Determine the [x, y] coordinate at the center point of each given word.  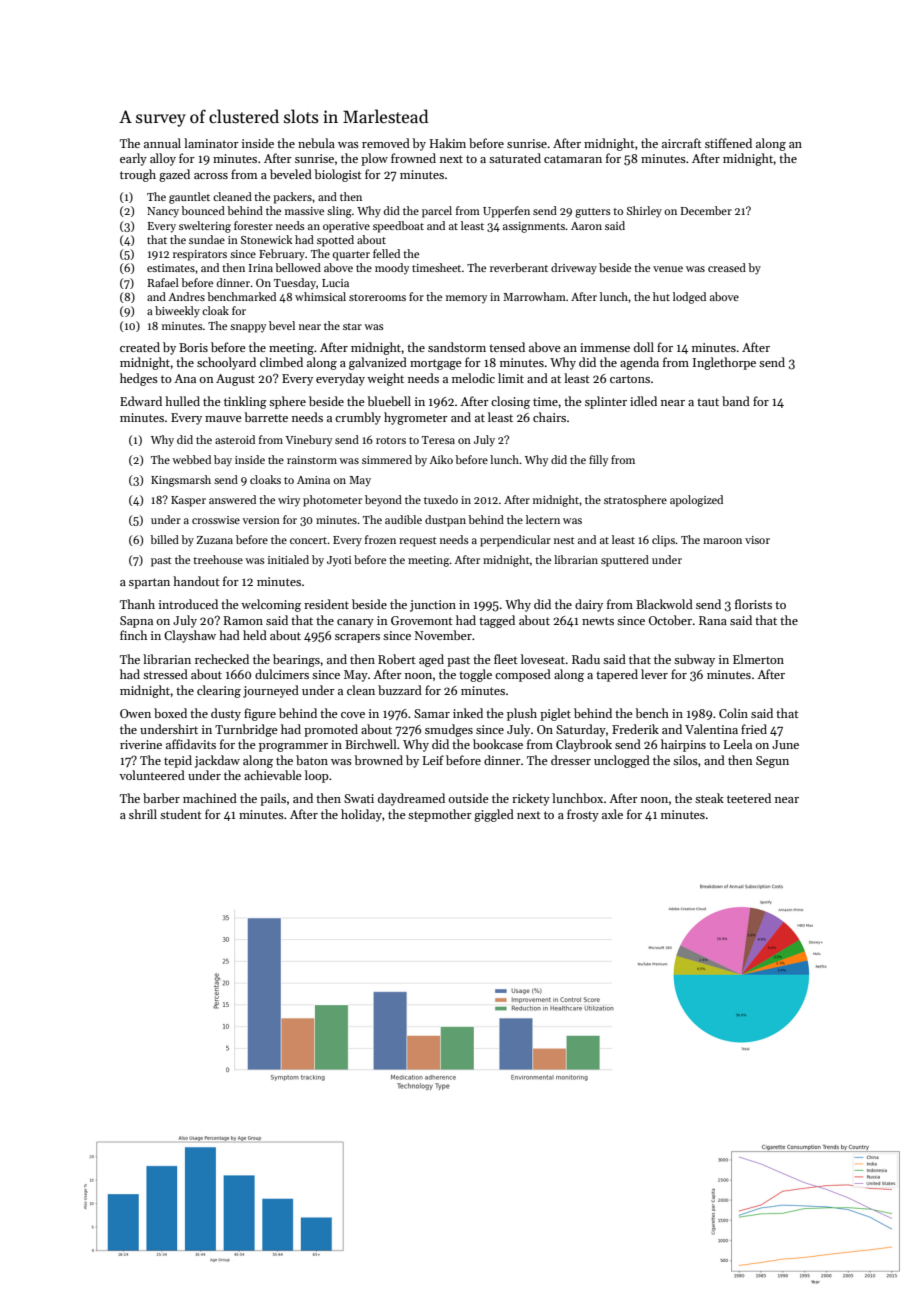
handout [196, 581]
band [736, 401]
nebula [316, 143]
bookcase [498, 744]
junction [433, 606]
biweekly [177, 312]
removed [386, 143]
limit [511, 378]
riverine [141, 744]
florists [753, 604]
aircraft [682, 143]
